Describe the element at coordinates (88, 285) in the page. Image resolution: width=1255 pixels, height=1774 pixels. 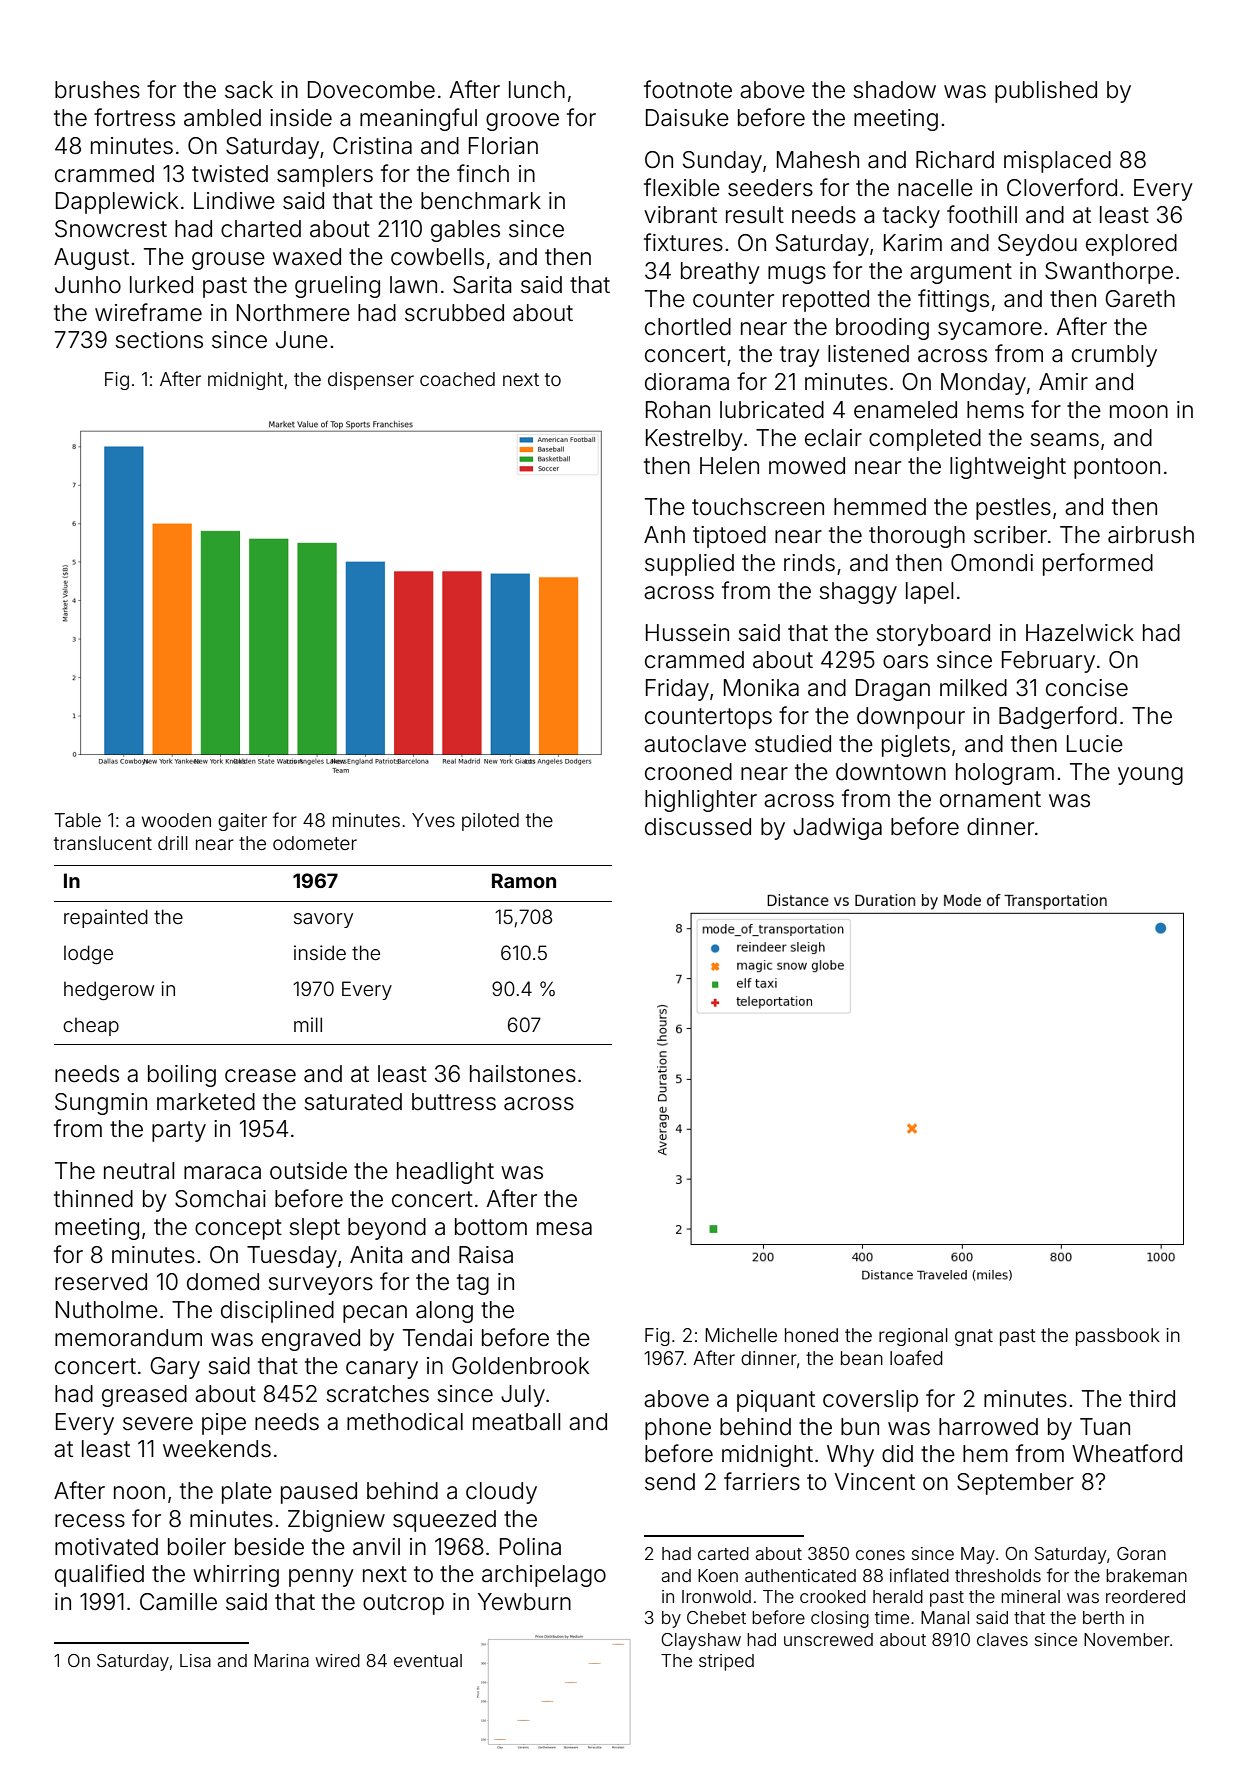
I see `Junho` at that location.
